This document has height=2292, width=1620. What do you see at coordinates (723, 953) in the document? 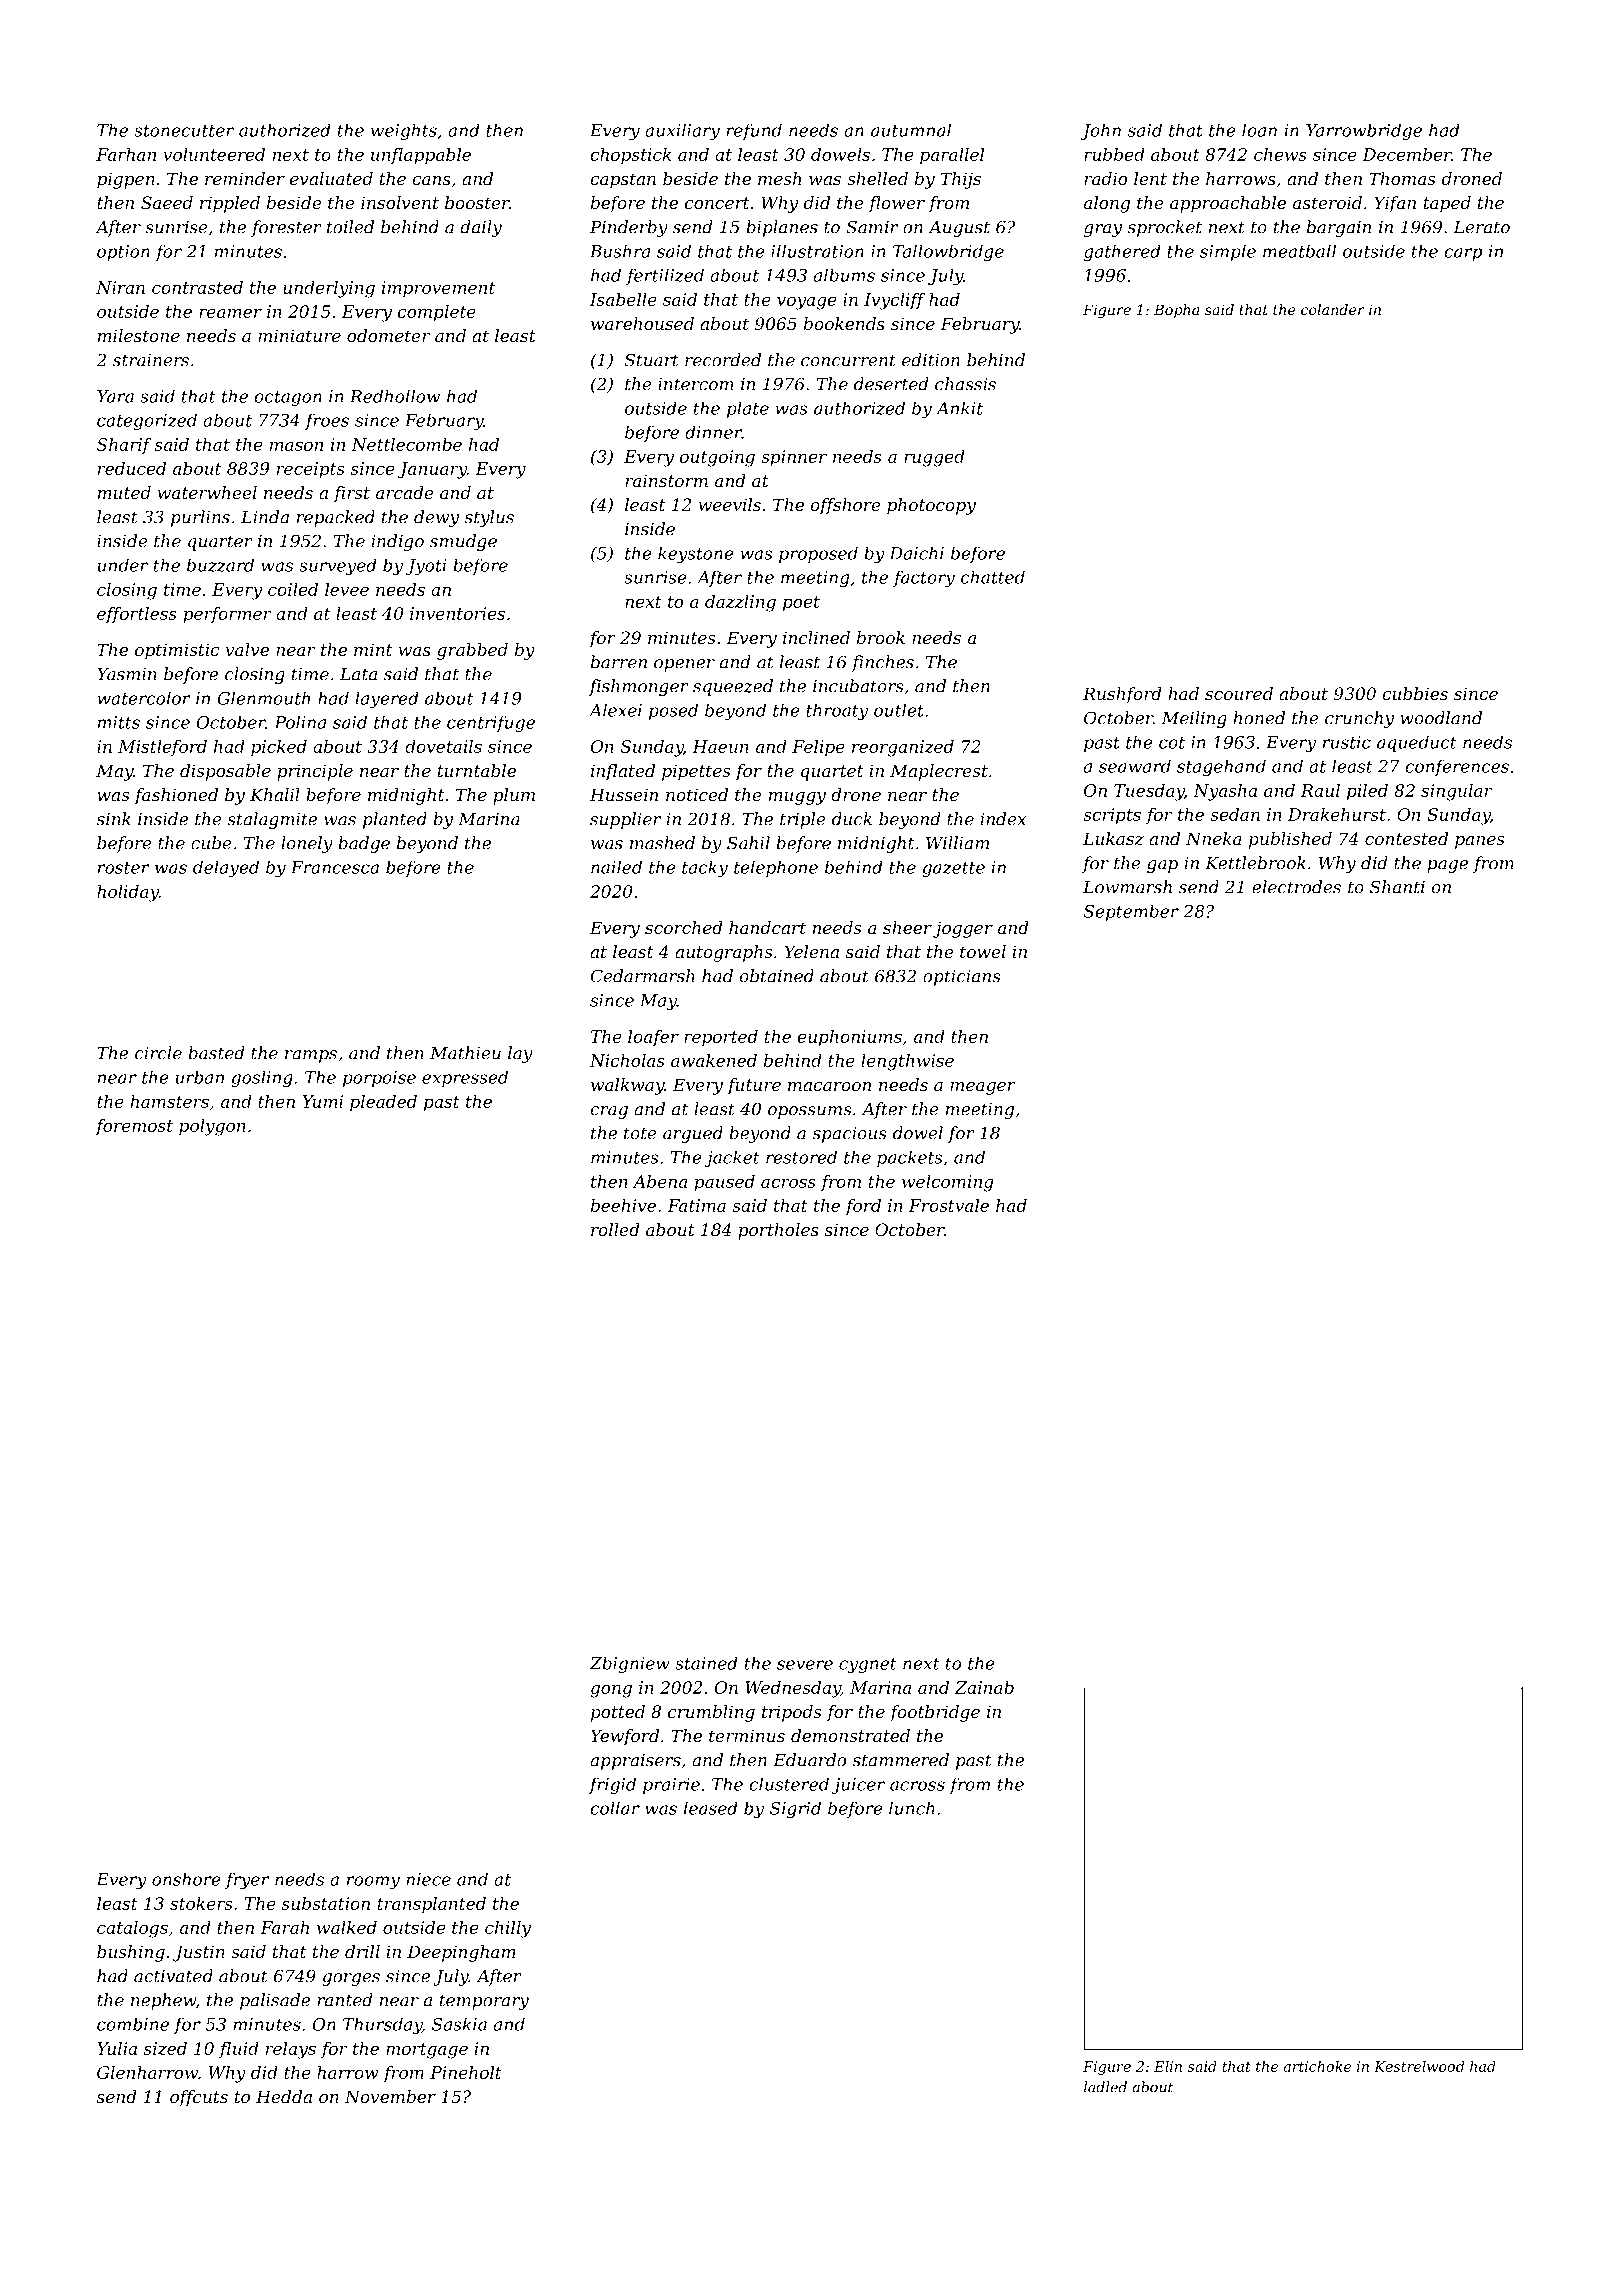
I see `autographs` at bounding box center [723, 953].
